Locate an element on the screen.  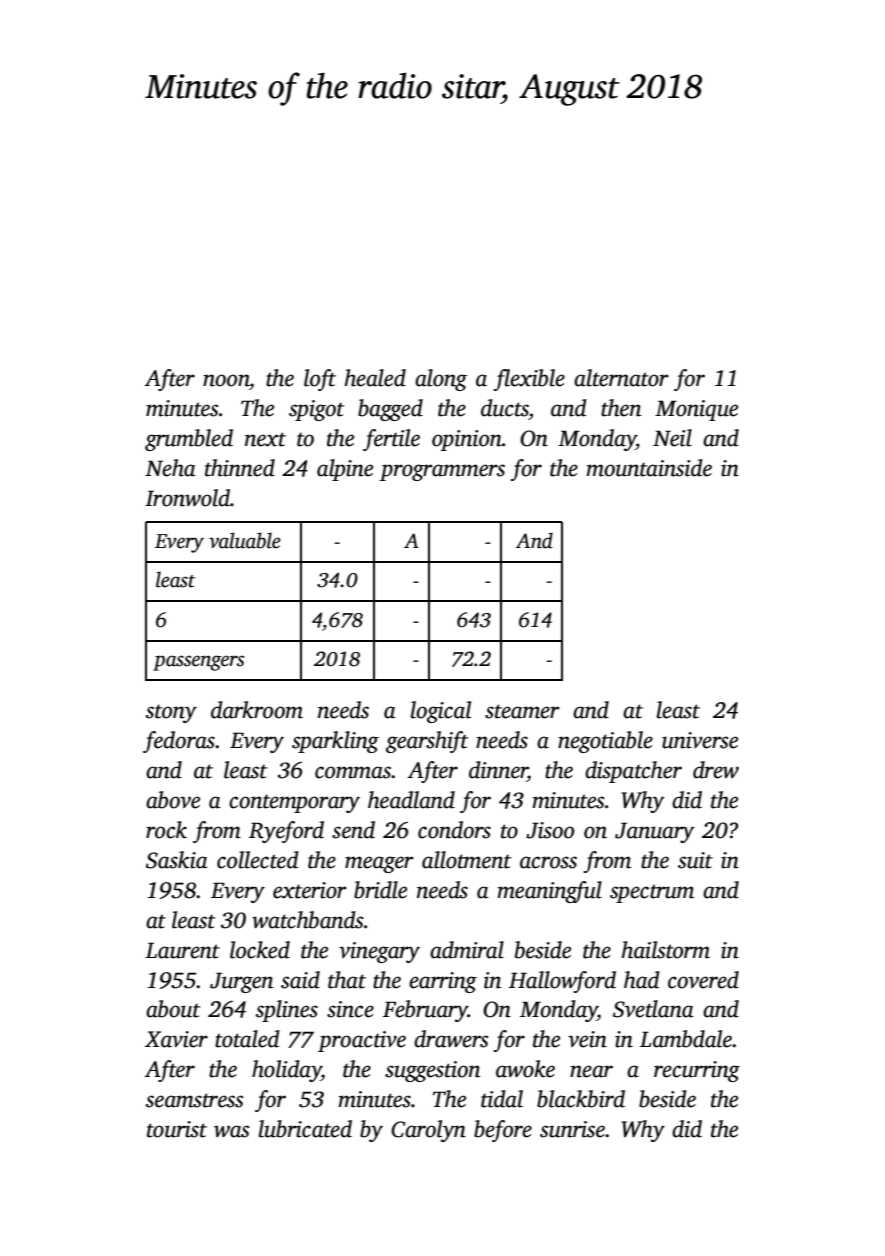
bridle is located at coordinates (380, 890).
